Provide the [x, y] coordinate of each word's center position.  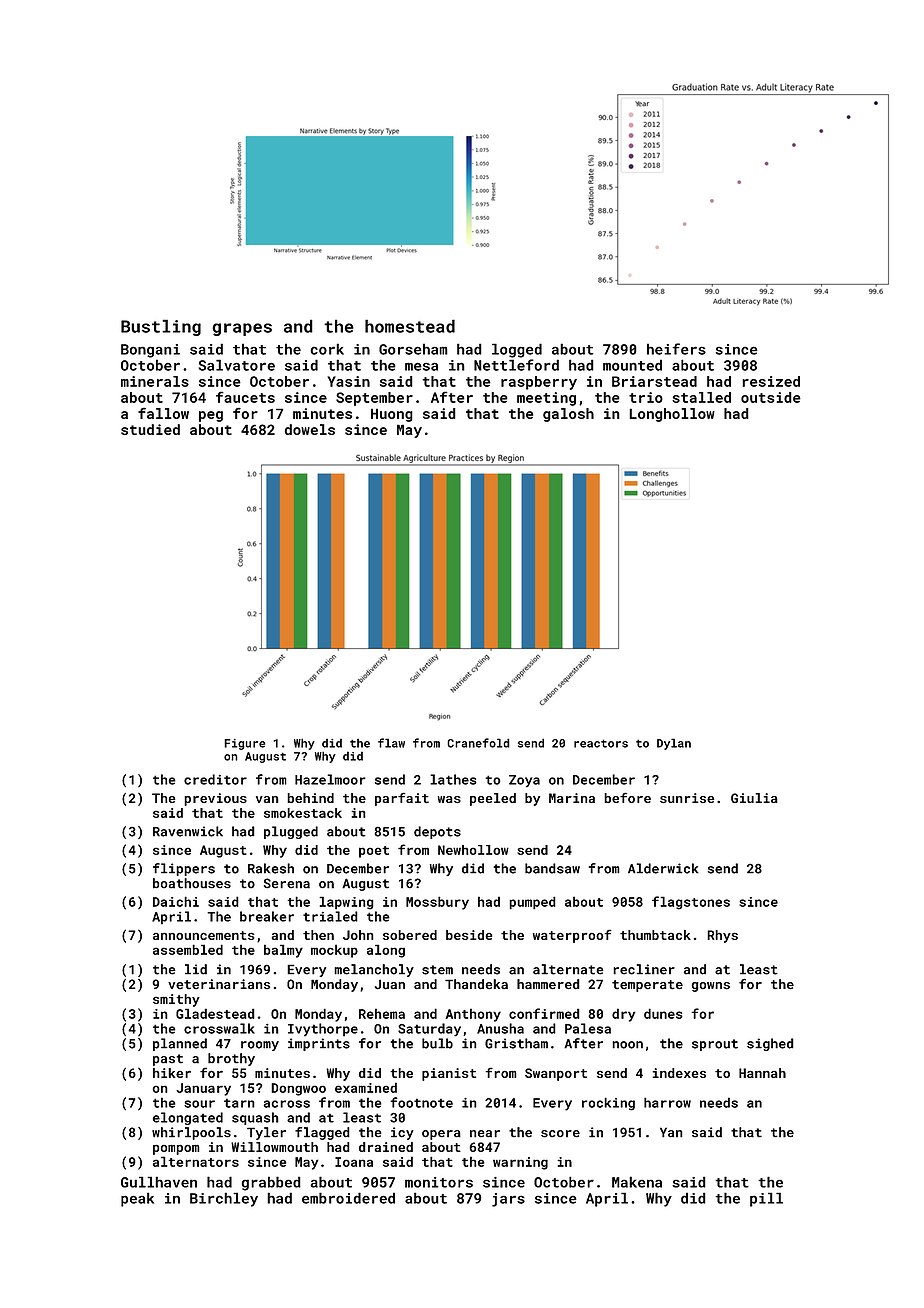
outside [771, 397]
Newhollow [473, 850]
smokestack [303, 813]
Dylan [674, 744]
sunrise [687, 798]
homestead [410, 326]
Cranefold [478, 743]
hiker [172, 1073]
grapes [242, 329]
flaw [391, 743]
